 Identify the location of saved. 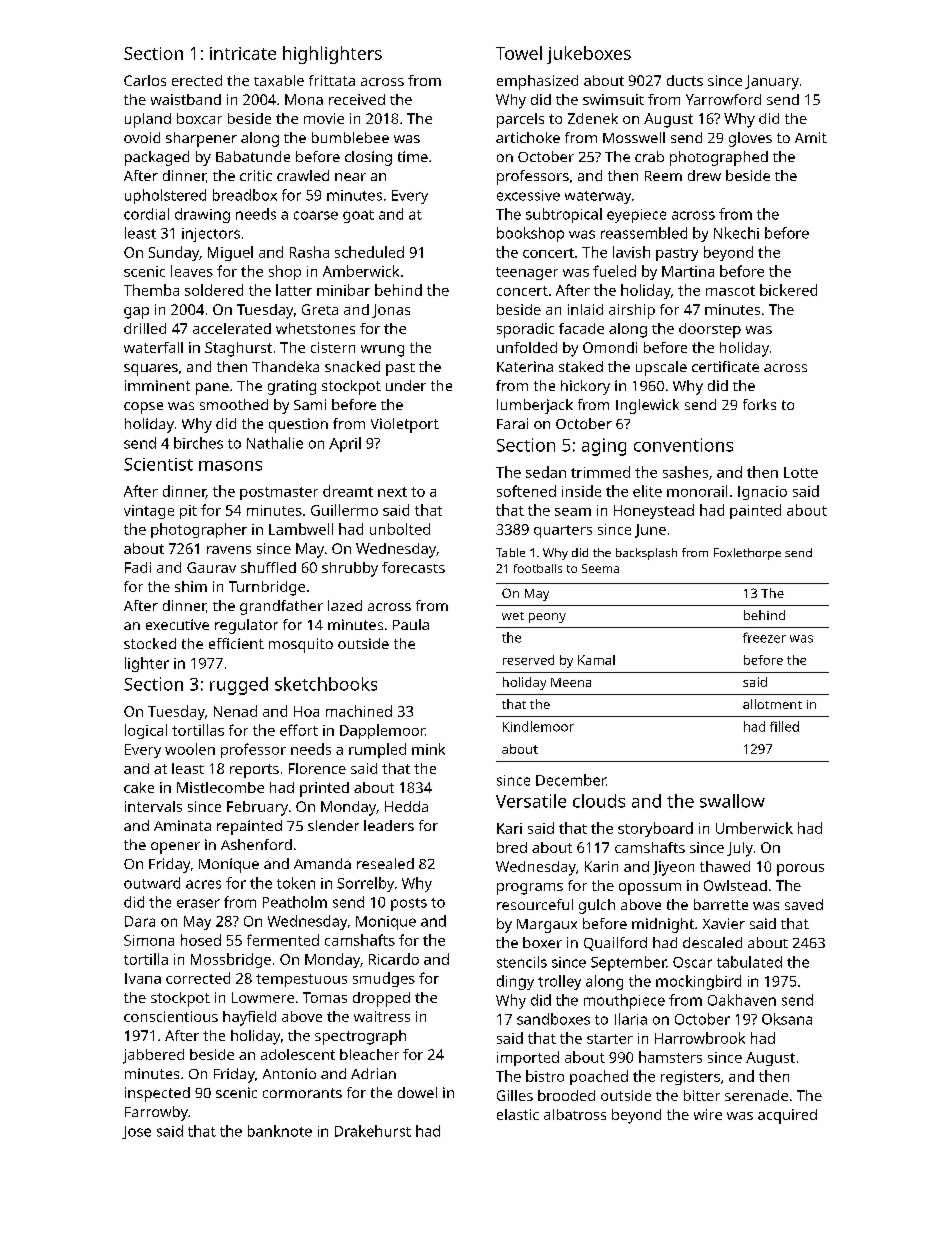
(804, 904).
